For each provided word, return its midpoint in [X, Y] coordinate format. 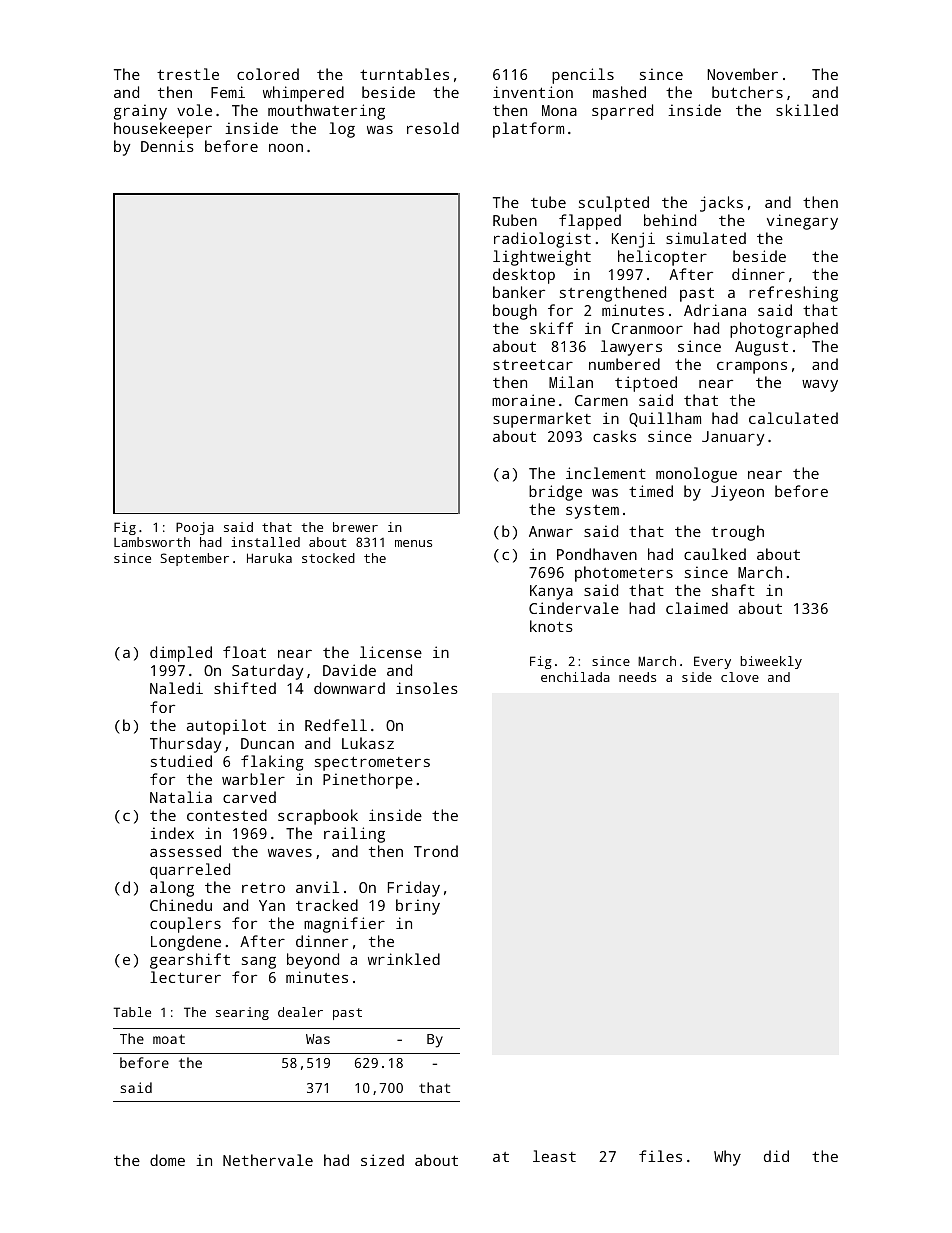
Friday [414, 889]
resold [433, 128]
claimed [697, 608]
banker [519, 292]
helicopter [662, 258]
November [742, 74]
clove [740, 677]
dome [167, 1160]
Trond [436, 851]
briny [418, 907]
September [194, 559]
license [391, 652]
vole [194, 110]
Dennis [167, 146]
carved [249, 797]
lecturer [185, 977]
